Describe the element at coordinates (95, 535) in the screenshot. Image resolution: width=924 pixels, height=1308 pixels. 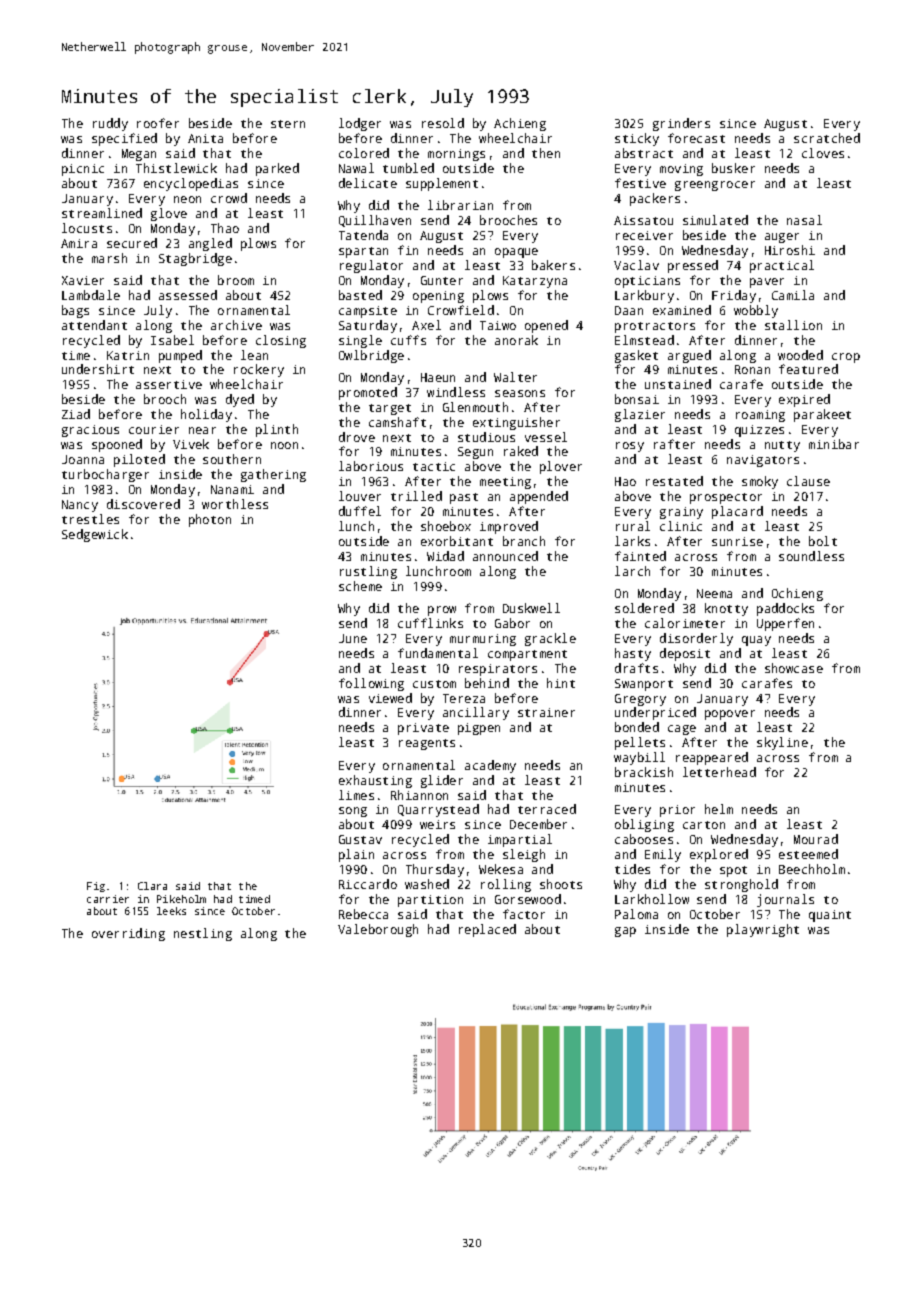
I see `Sedgewick` at that location.
